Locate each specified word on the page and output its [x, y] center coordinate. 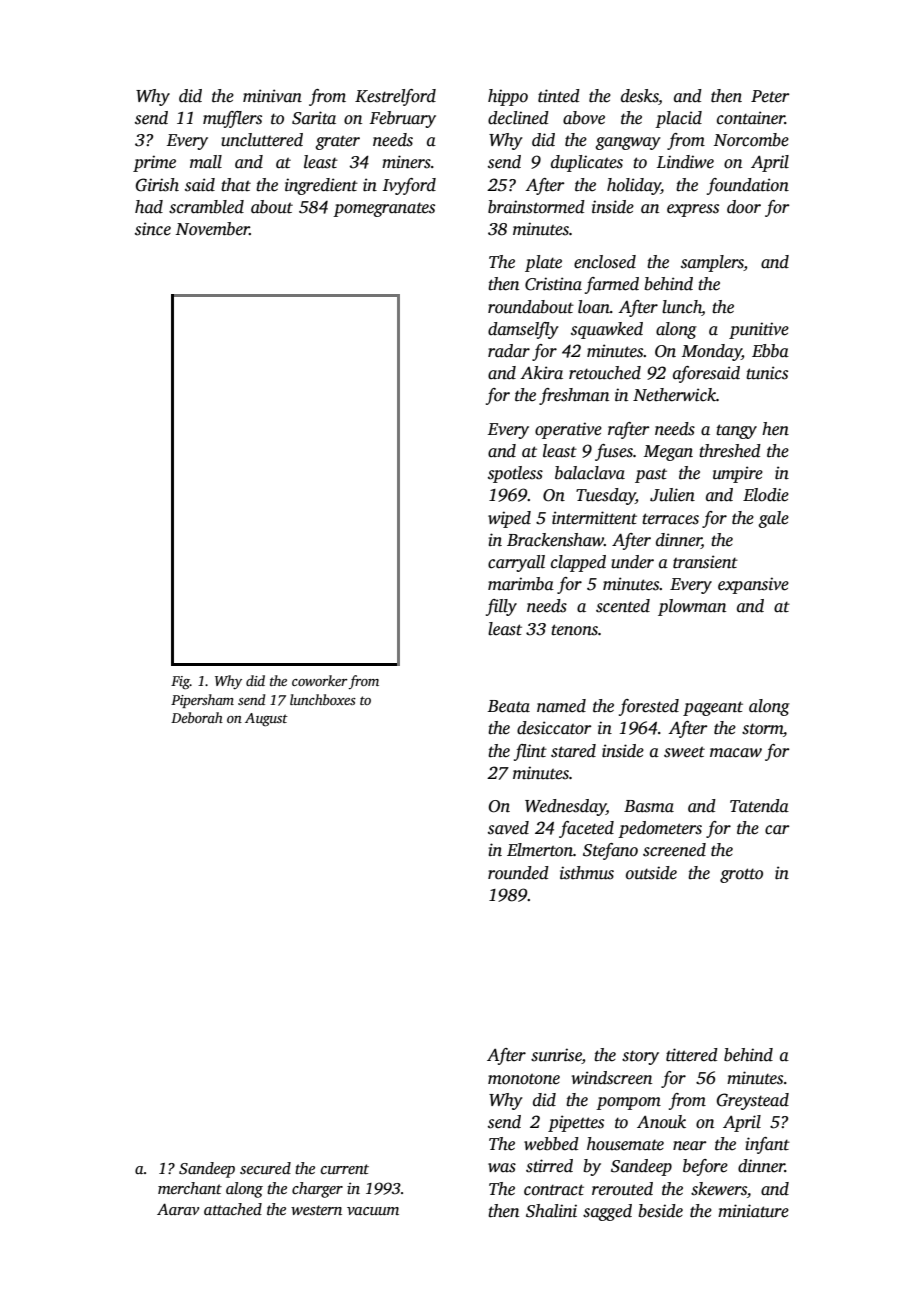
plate [543, 263]
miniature [753, 1211]
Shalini [551, 1211]
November [213, 229]
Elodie [766, 495]
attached [233, 1209]
